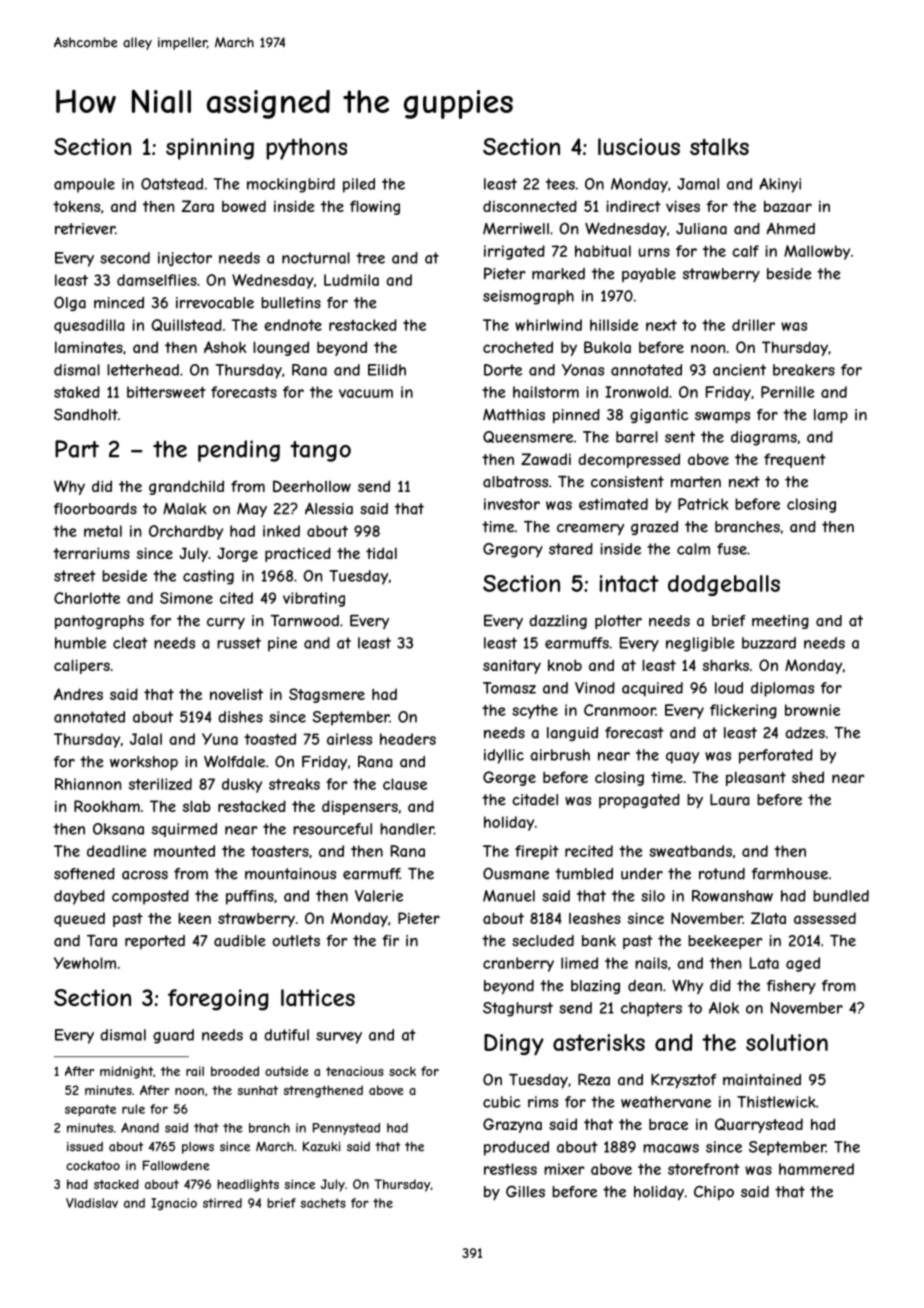 Image resolution: width=924 pixels, height=1308 pixels. I want to click on Vinod, so click(595, 688).
